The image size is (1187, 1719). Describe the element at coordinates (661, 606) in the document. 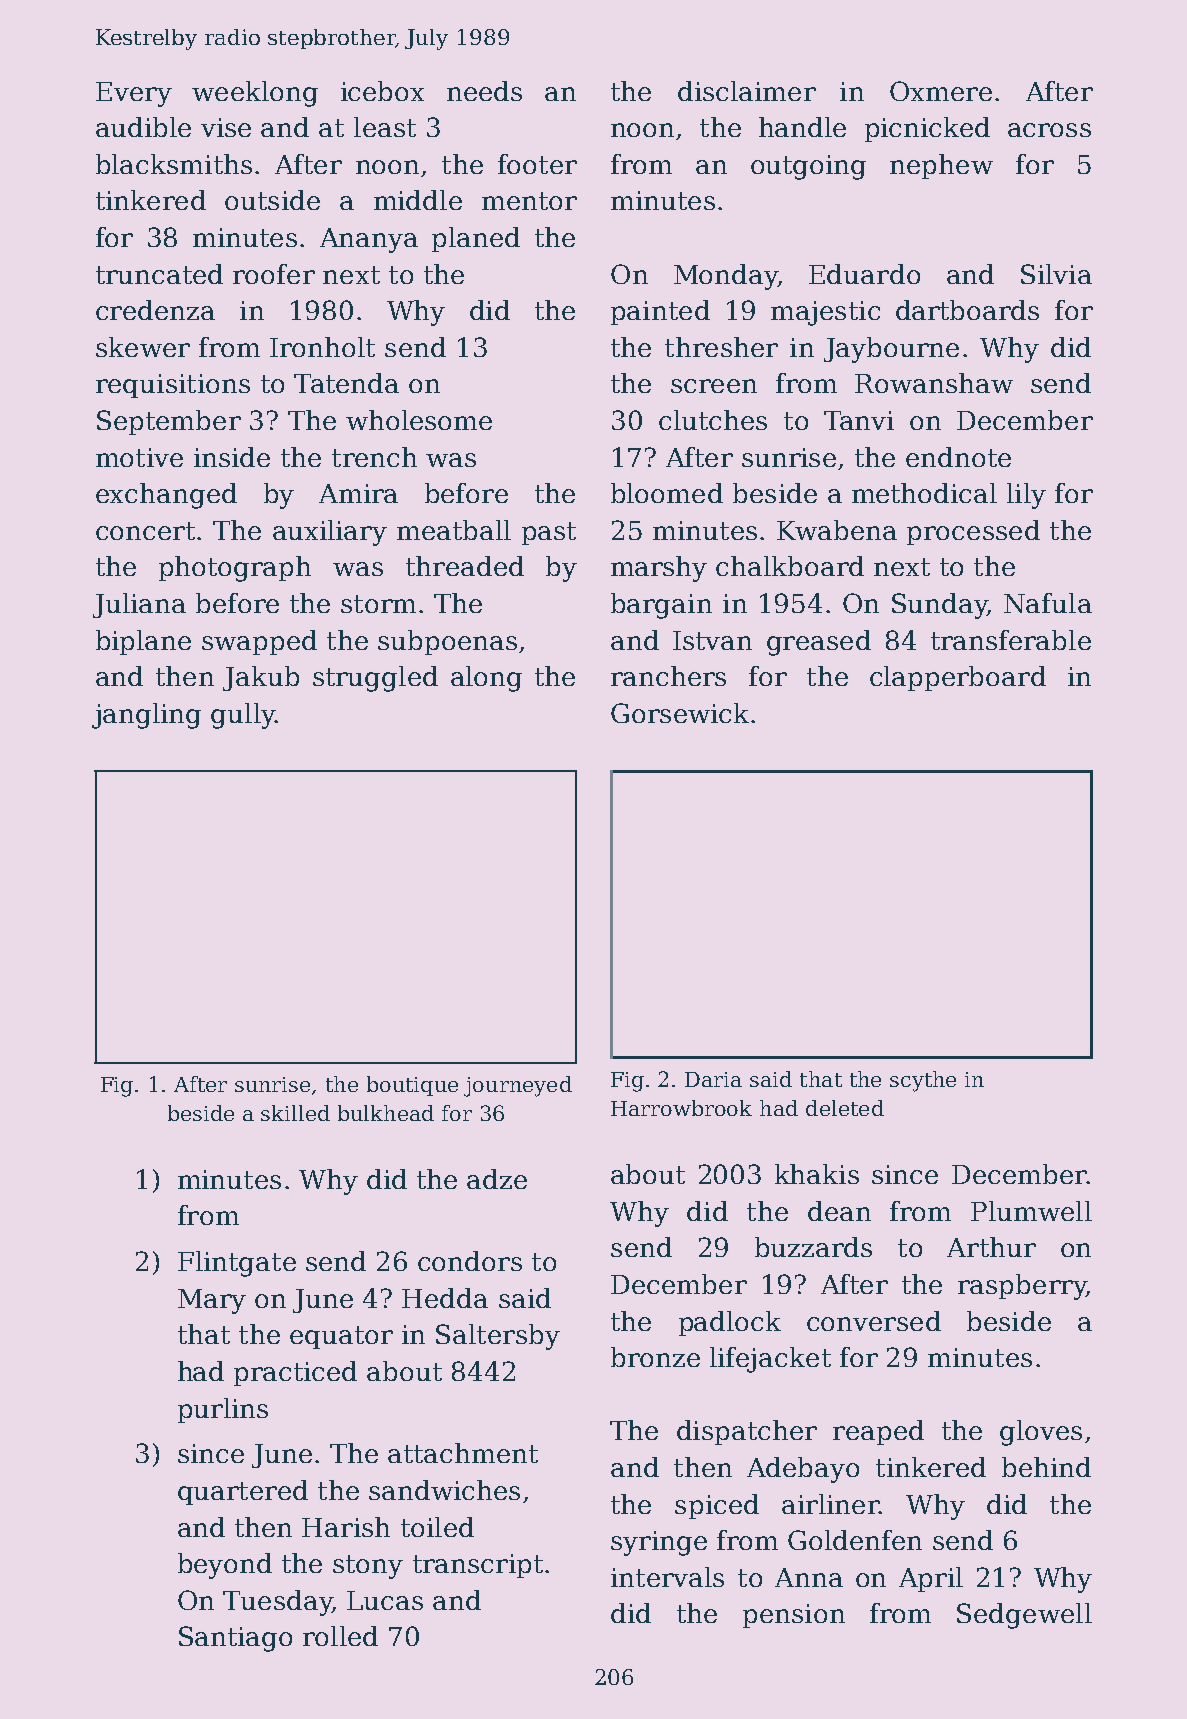

I see `bargain` at that location.
